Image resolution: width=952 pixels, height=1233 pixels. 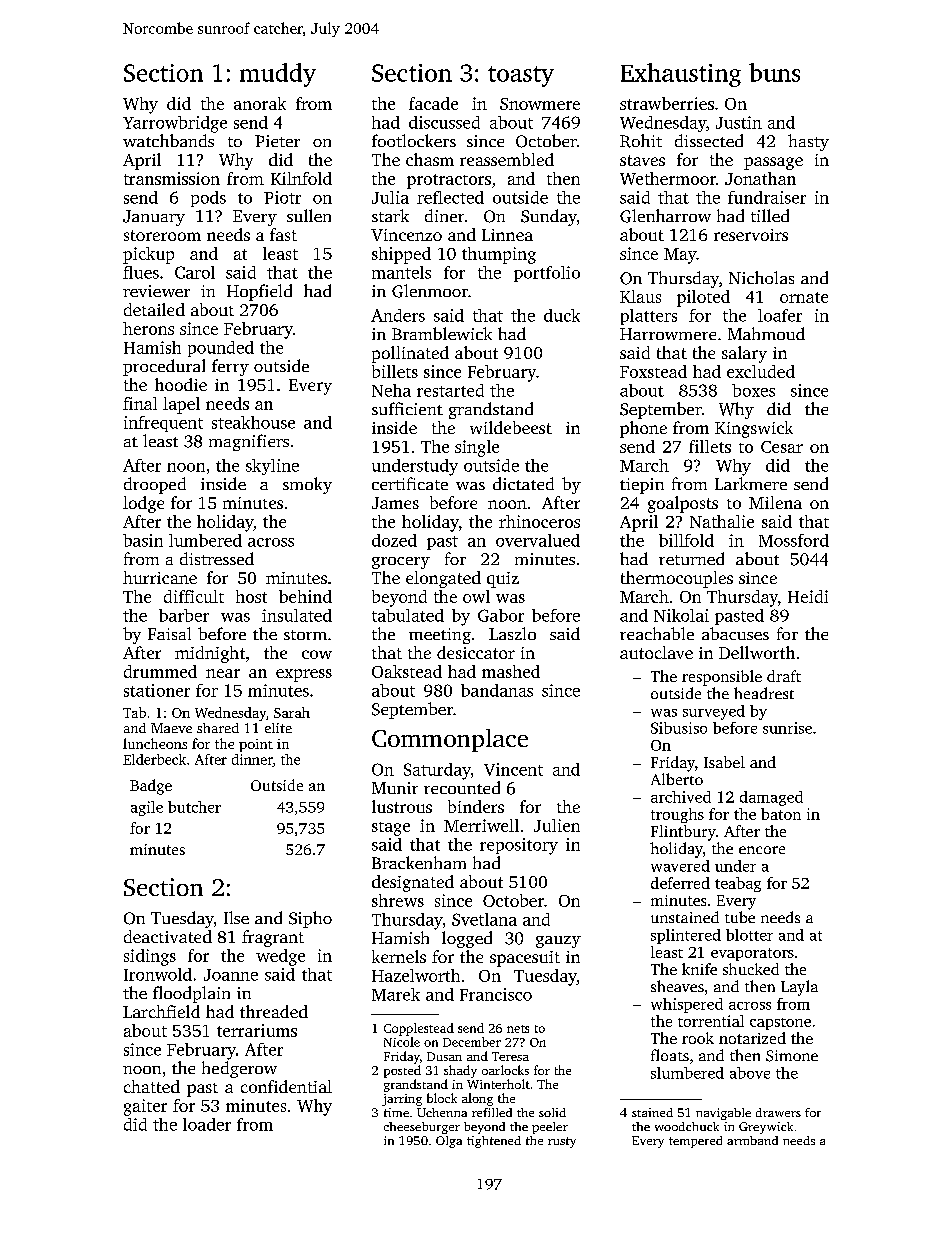 What do you see at coordinates (549, 217) in the screenshot?
I see `Sunday` at bounding box center [549, 217].
